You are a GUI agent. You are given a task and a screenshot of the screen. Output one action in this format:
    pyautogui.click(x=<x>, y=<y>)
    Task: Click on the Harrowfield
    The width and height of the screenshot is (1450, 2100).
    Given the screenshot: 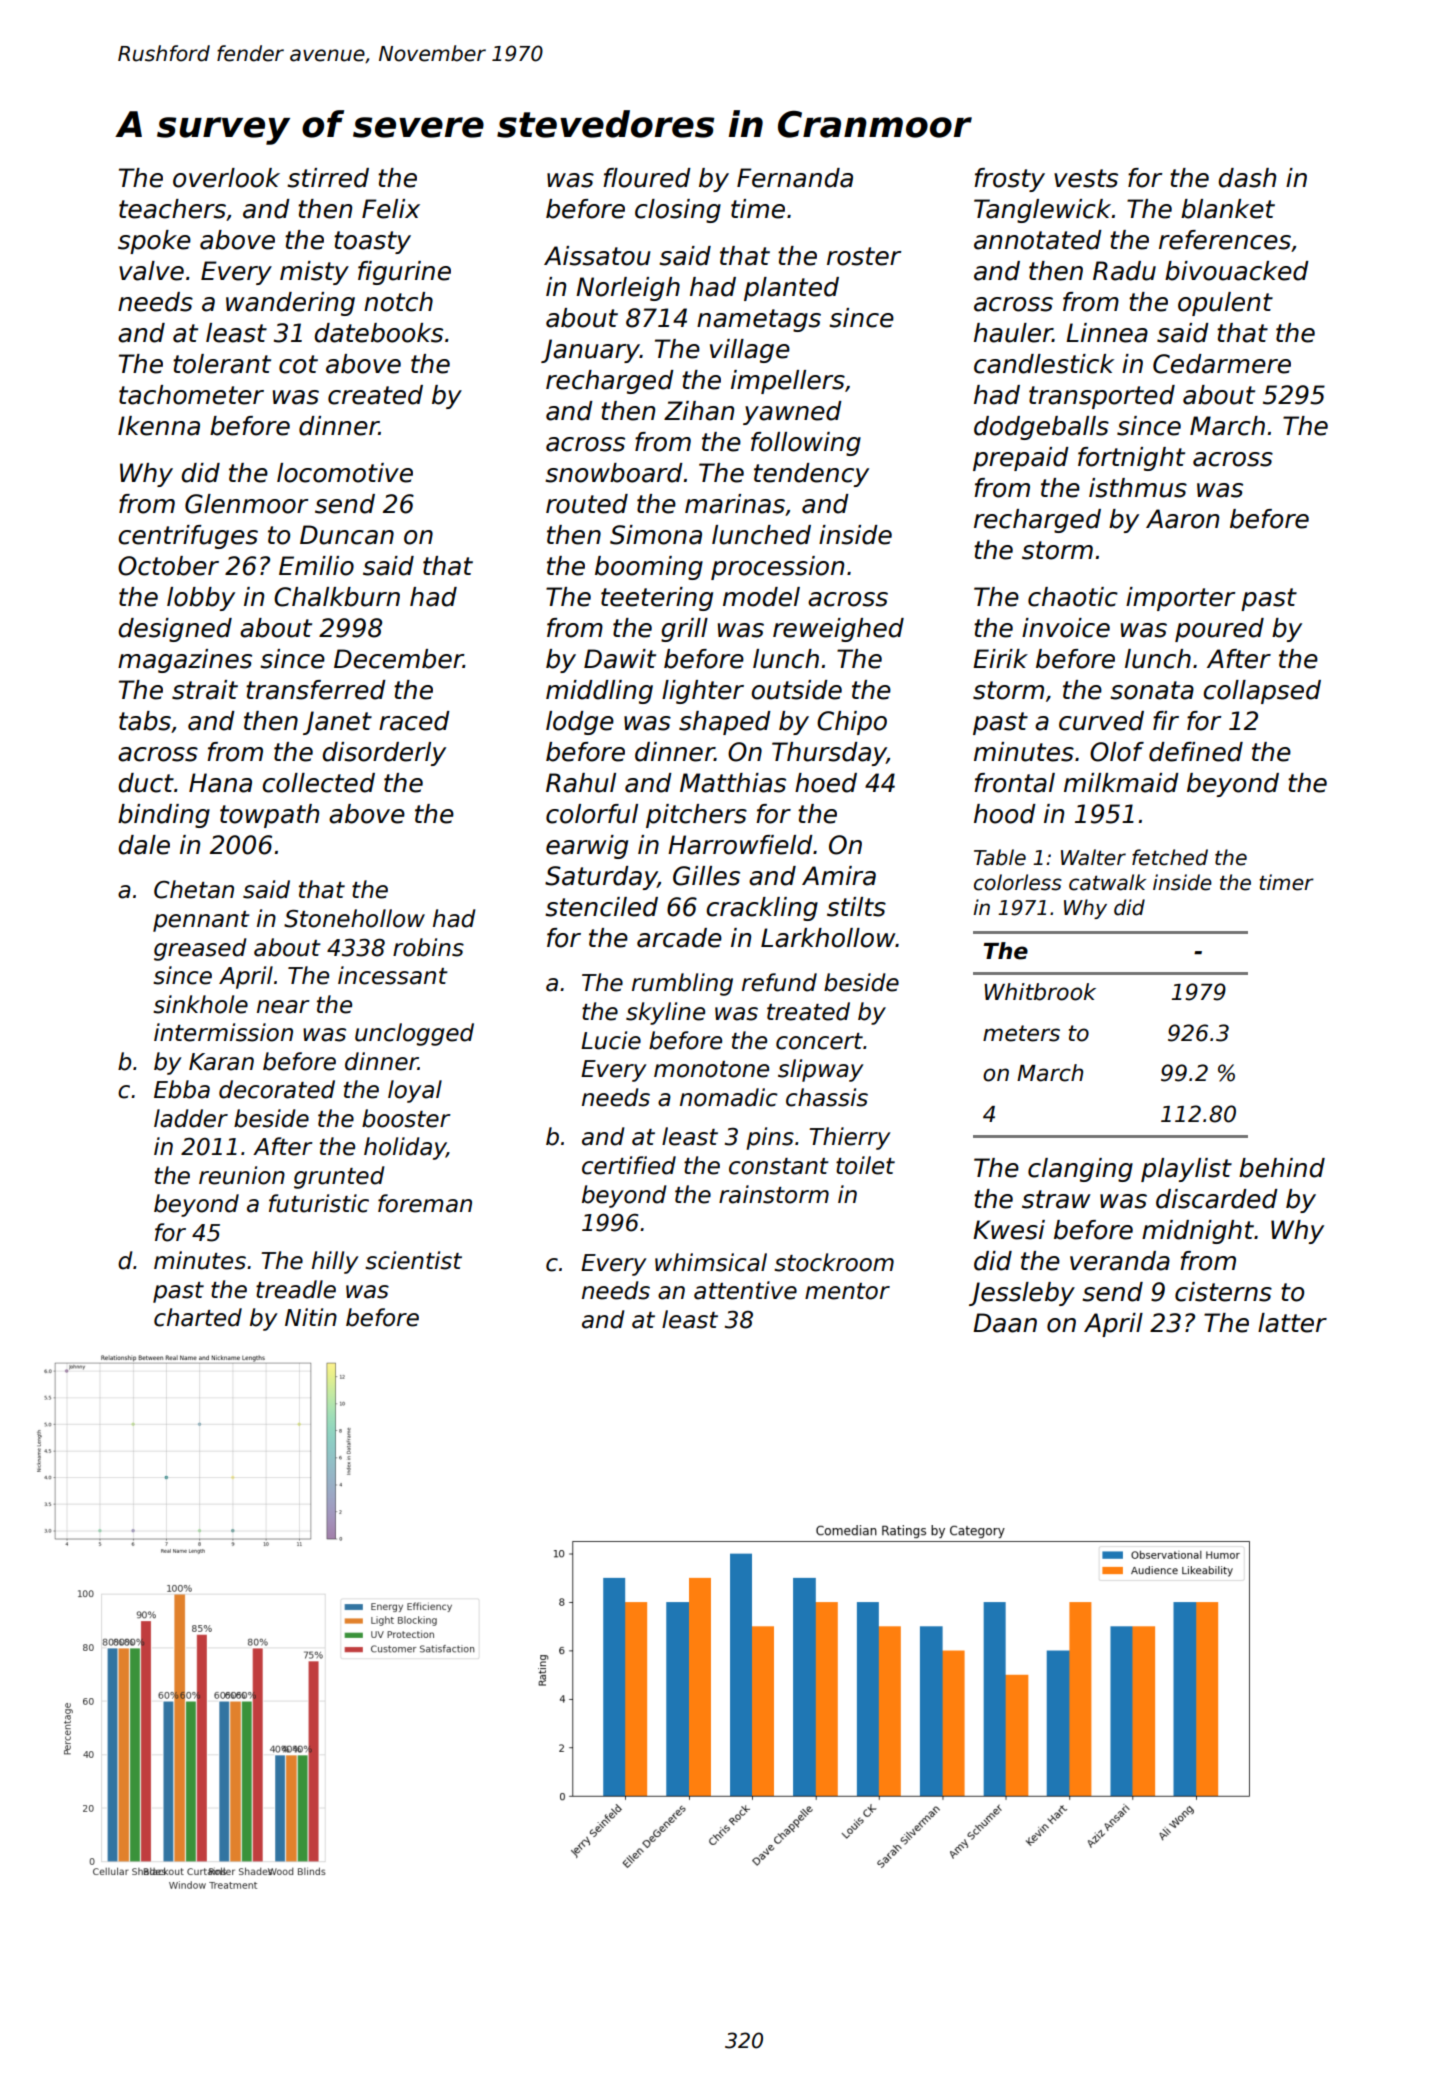 What is the action you would take?
    pyautogui.click(x=740, y=845)
